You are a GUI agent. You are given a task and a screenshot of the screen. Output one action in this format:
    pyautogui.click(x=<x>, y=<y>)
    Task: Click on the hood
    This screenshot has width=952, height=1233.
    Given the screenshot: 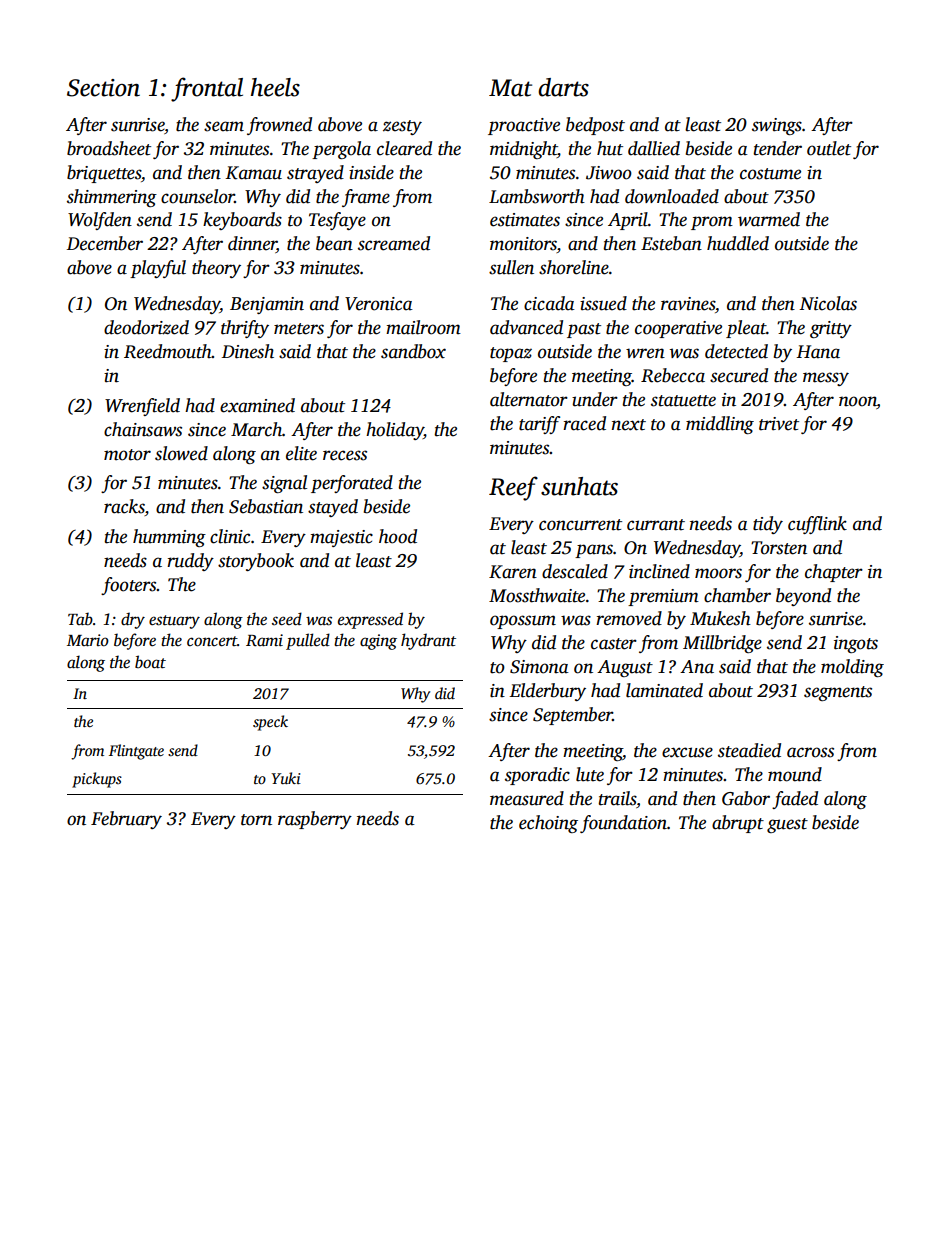 What is the action you would take?
    pyautogui.click(x=398, y=536)
